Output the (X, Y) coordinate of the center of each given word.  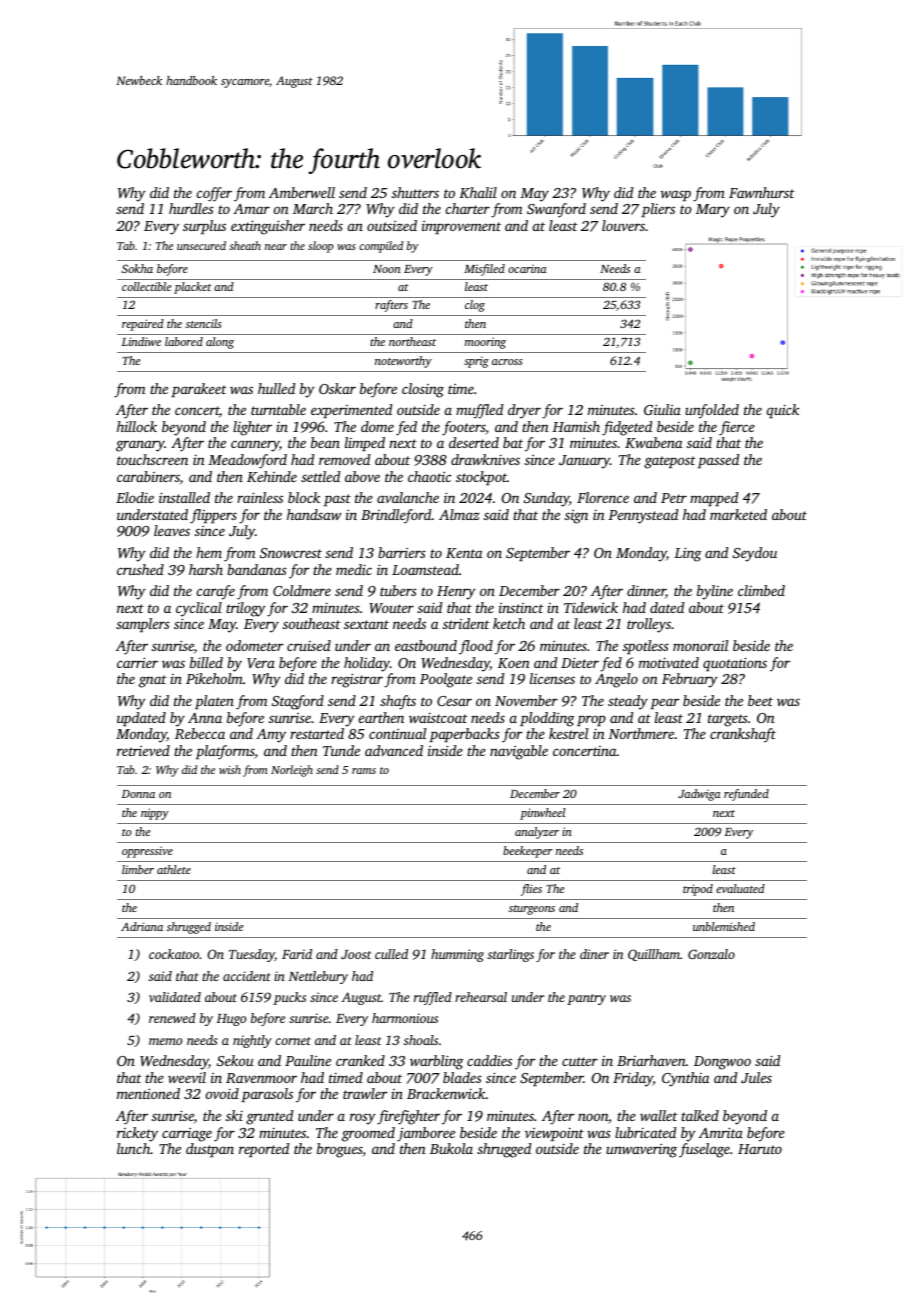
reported (264, 1150)
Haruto (760, 1149)
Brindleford (396, 516)
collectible (146, 286)
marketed (738, 514)
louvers (623, 225)
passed (718, 461)
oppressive (147, 852)
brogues (340, 1150)
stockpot (481, 478)
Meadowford (247, 461)
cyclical (199, 609)
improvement (461, 227)
